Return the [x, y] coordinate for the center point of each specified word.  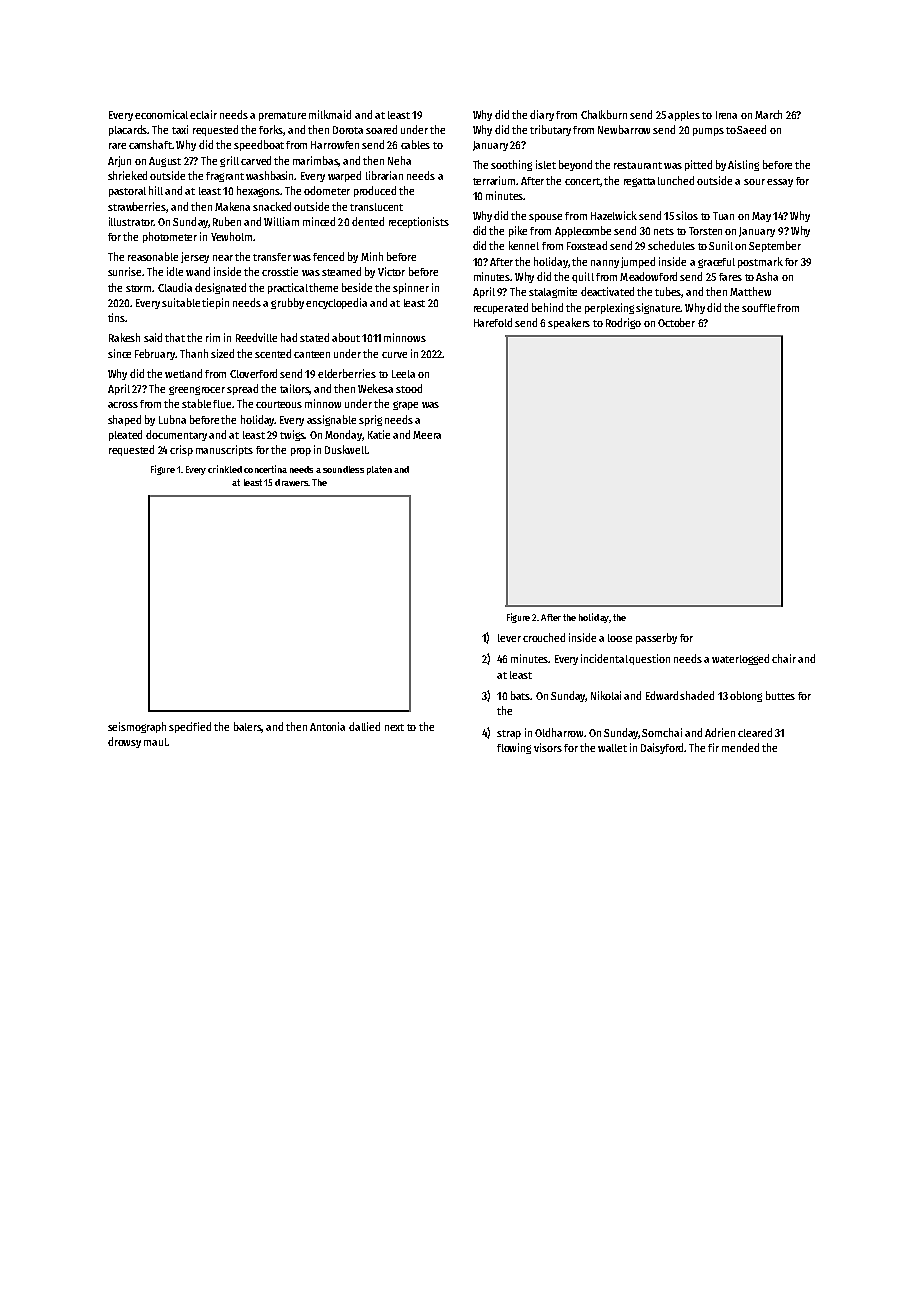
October [676, 322]
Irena [726, 115]
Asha [767, 276]
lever [509, 638]
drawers [291, 482]
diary [542, 115]
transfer [272, 257]
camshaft [150, 144]
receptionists [419, 222]
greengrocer [197, 390]
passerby [656, 638]
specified [190, 727]
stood [409, 388]
